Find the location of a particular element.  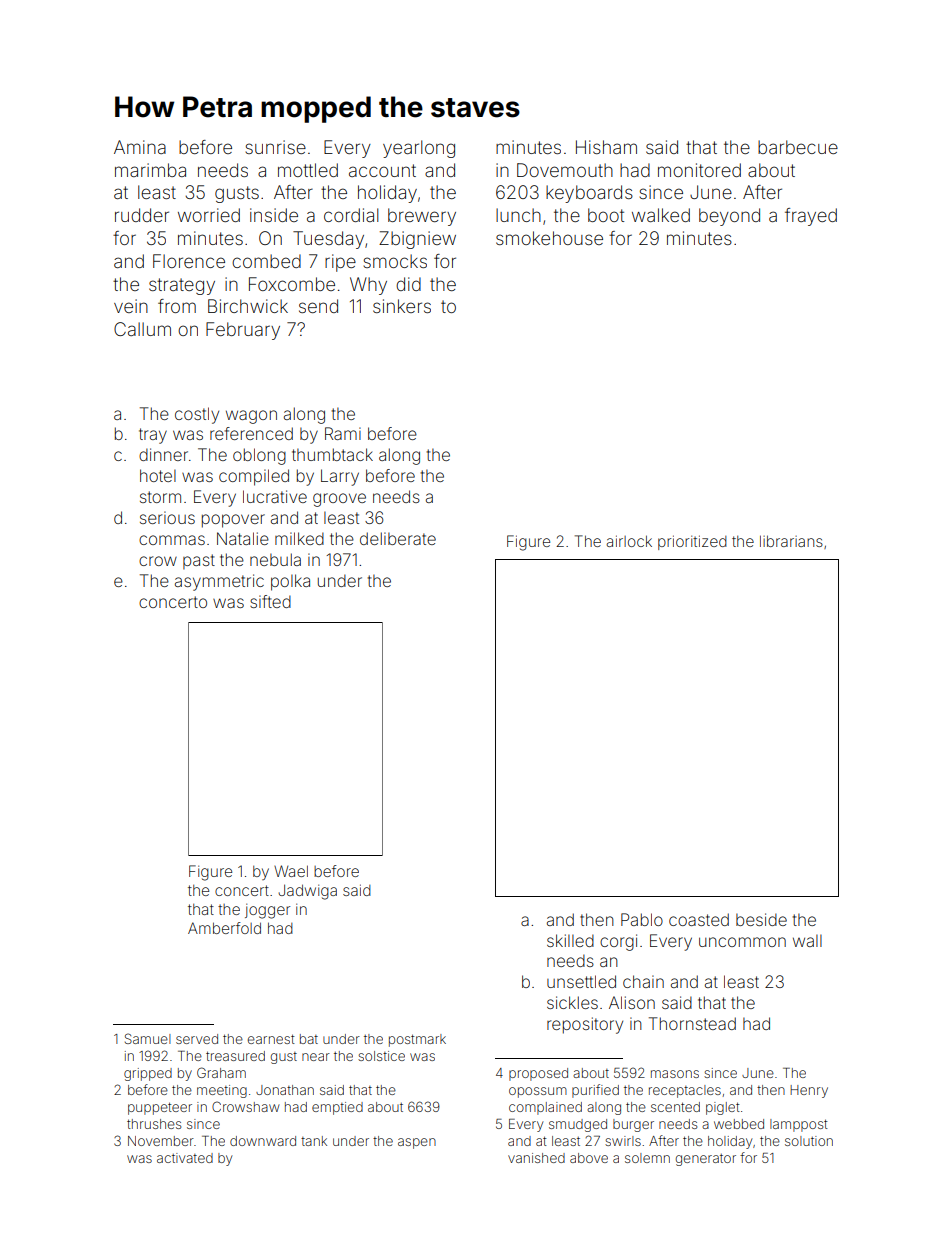

sunrise is located at coordinates (275, 147).
